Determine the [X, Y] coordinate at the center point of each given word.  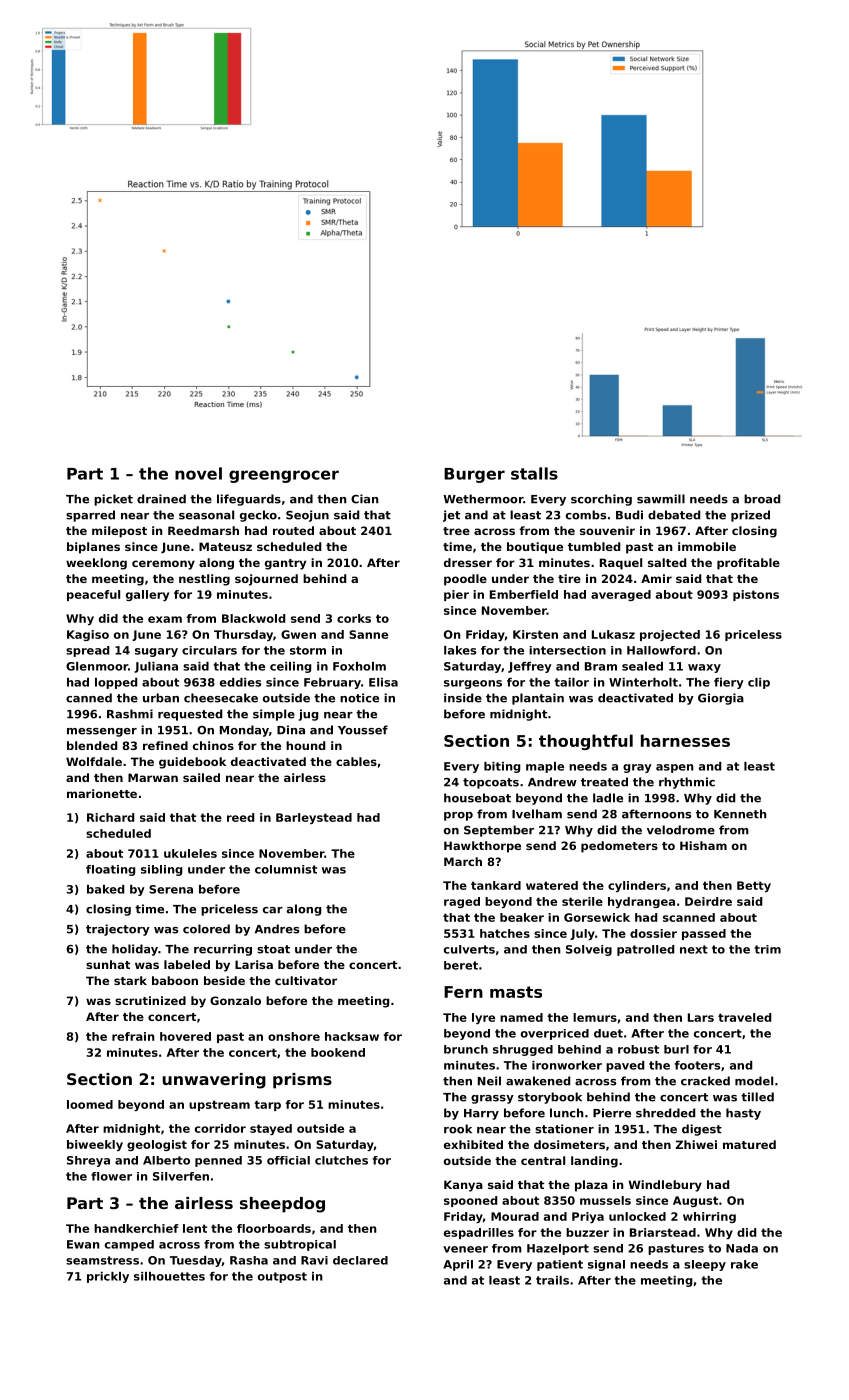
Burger [474, 475]
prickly [108, 1277]
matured [749, 1144]
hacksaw [352, 1036]
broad [762, 499]
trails [552, 1280]
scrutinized [150, 1000]
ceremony [163, 565]
